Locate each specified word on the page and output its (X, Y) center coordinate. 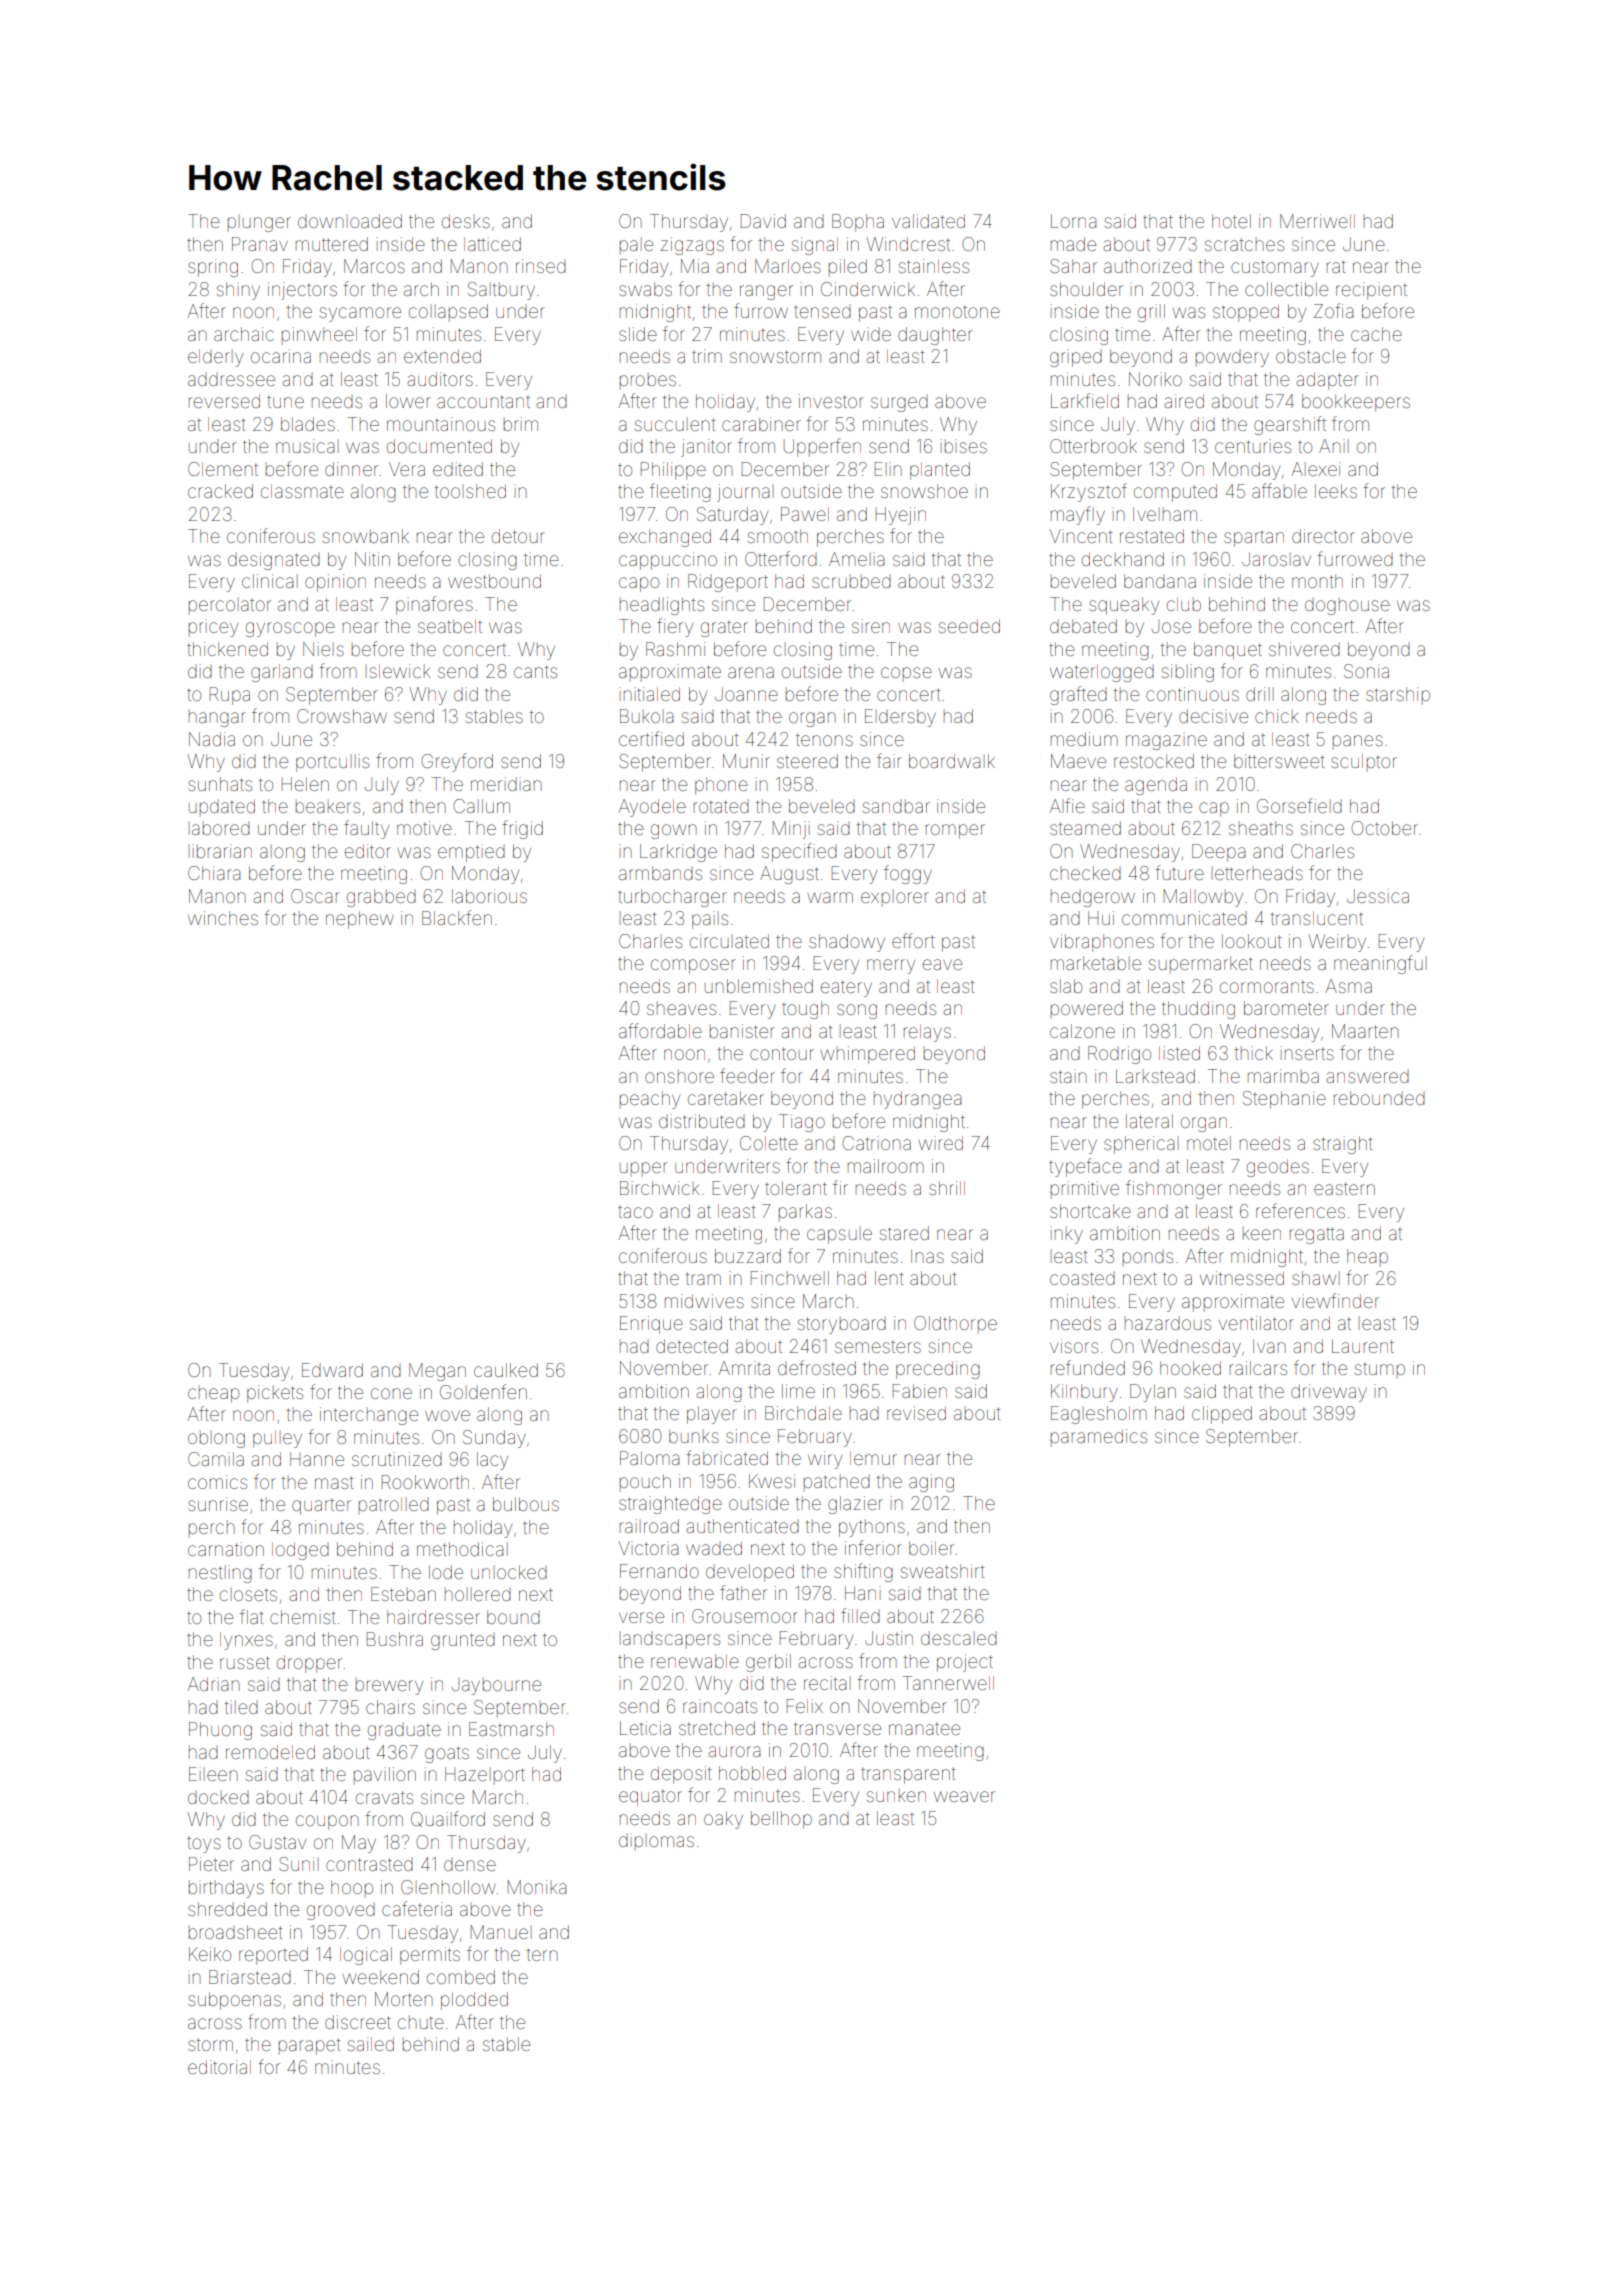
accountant (483, 401)
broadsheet (235, 1932)
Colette (769, 1143)
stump (1380, 1370)
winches (223, 918)
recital (827, 1683)
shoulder (1086, 289)
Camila (216, 1459)
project (965, 1663)
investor (831, 401)
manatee (924, 1728)
